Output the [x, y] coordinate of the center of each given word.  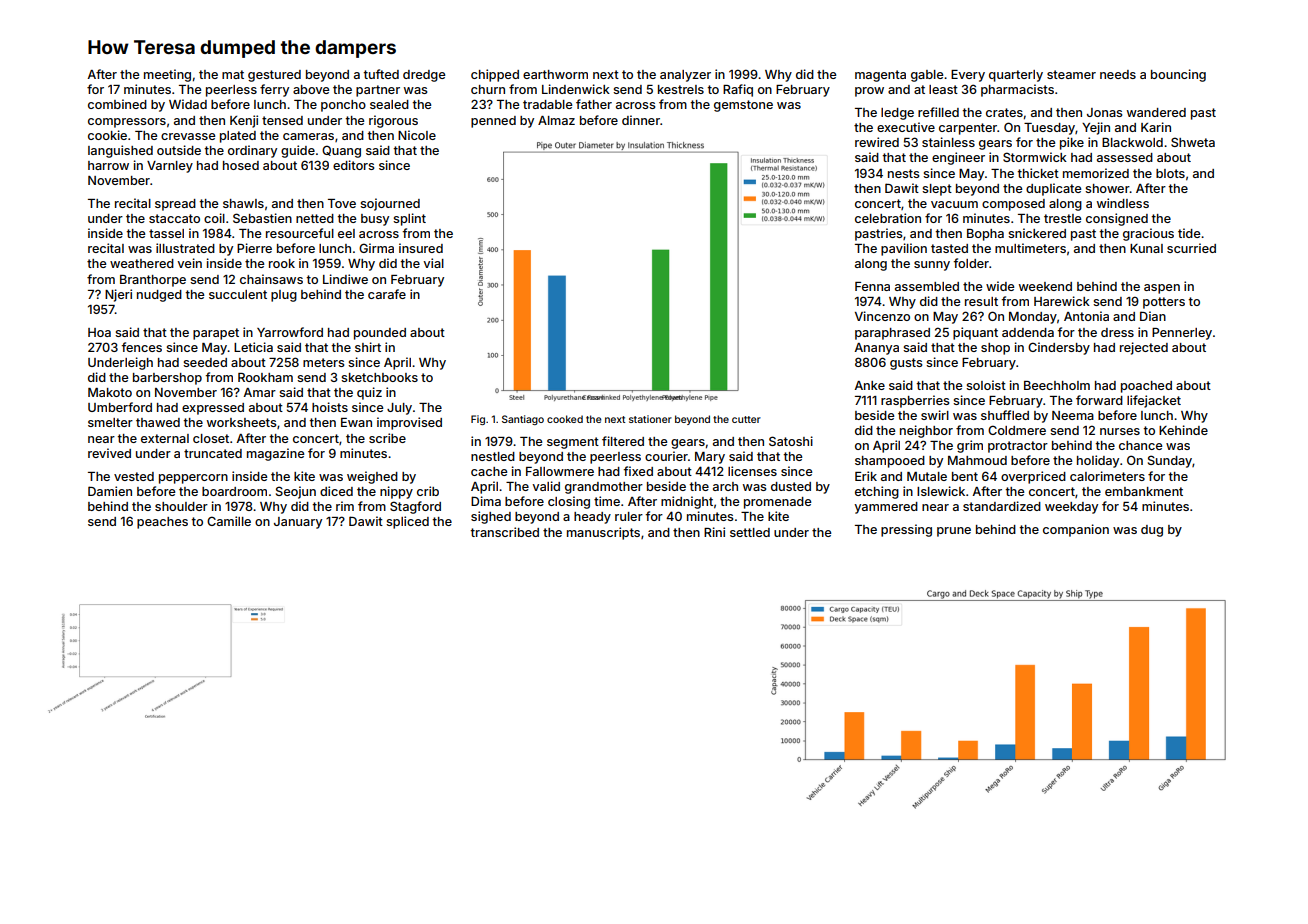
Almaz [556, 120]
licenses [752, 471]
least [943, 89]
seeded [205, 362]
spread [175, 205]
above [311, 89]
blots [1170, 173]
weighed [372, 477]
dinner [641, 120]
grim [970, 446]
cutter [746, 419]
